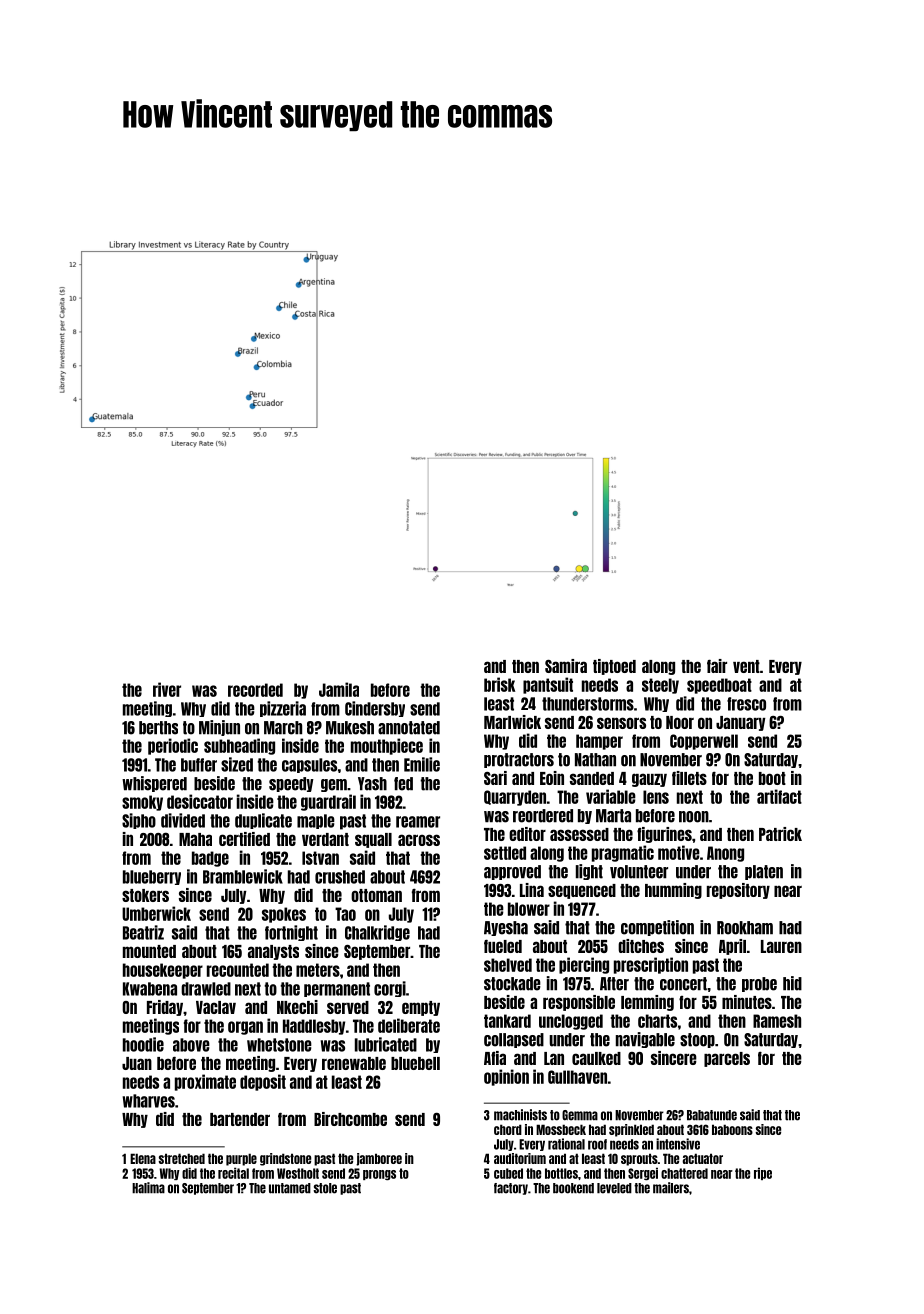  What do you see at coordinates (777, 1021) in the screenshot?
I see `Ramesh` at bounding box center [777, 1021].
